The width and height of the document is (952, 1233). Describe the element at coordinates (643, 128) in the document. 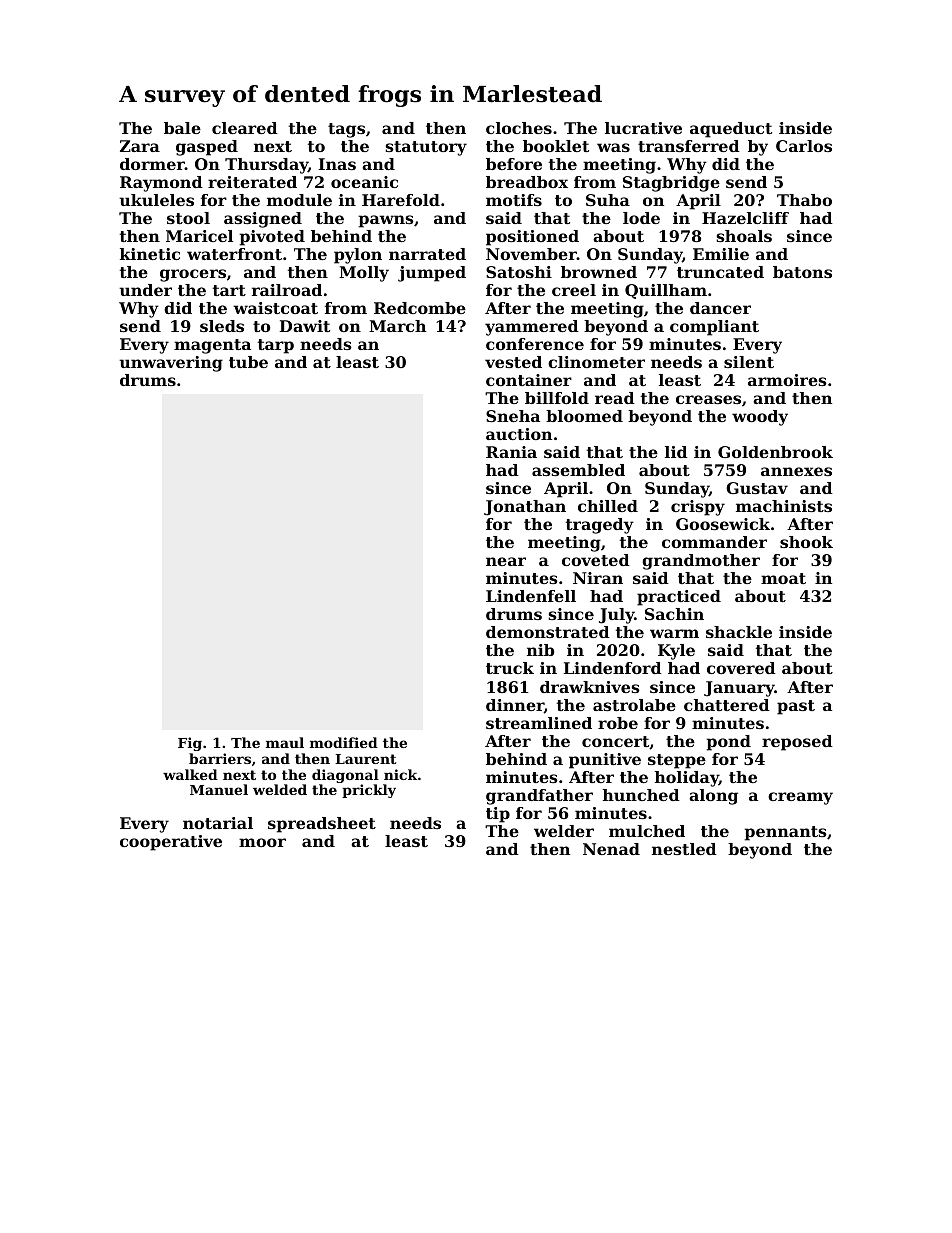

I see `lucrative` at that location.
